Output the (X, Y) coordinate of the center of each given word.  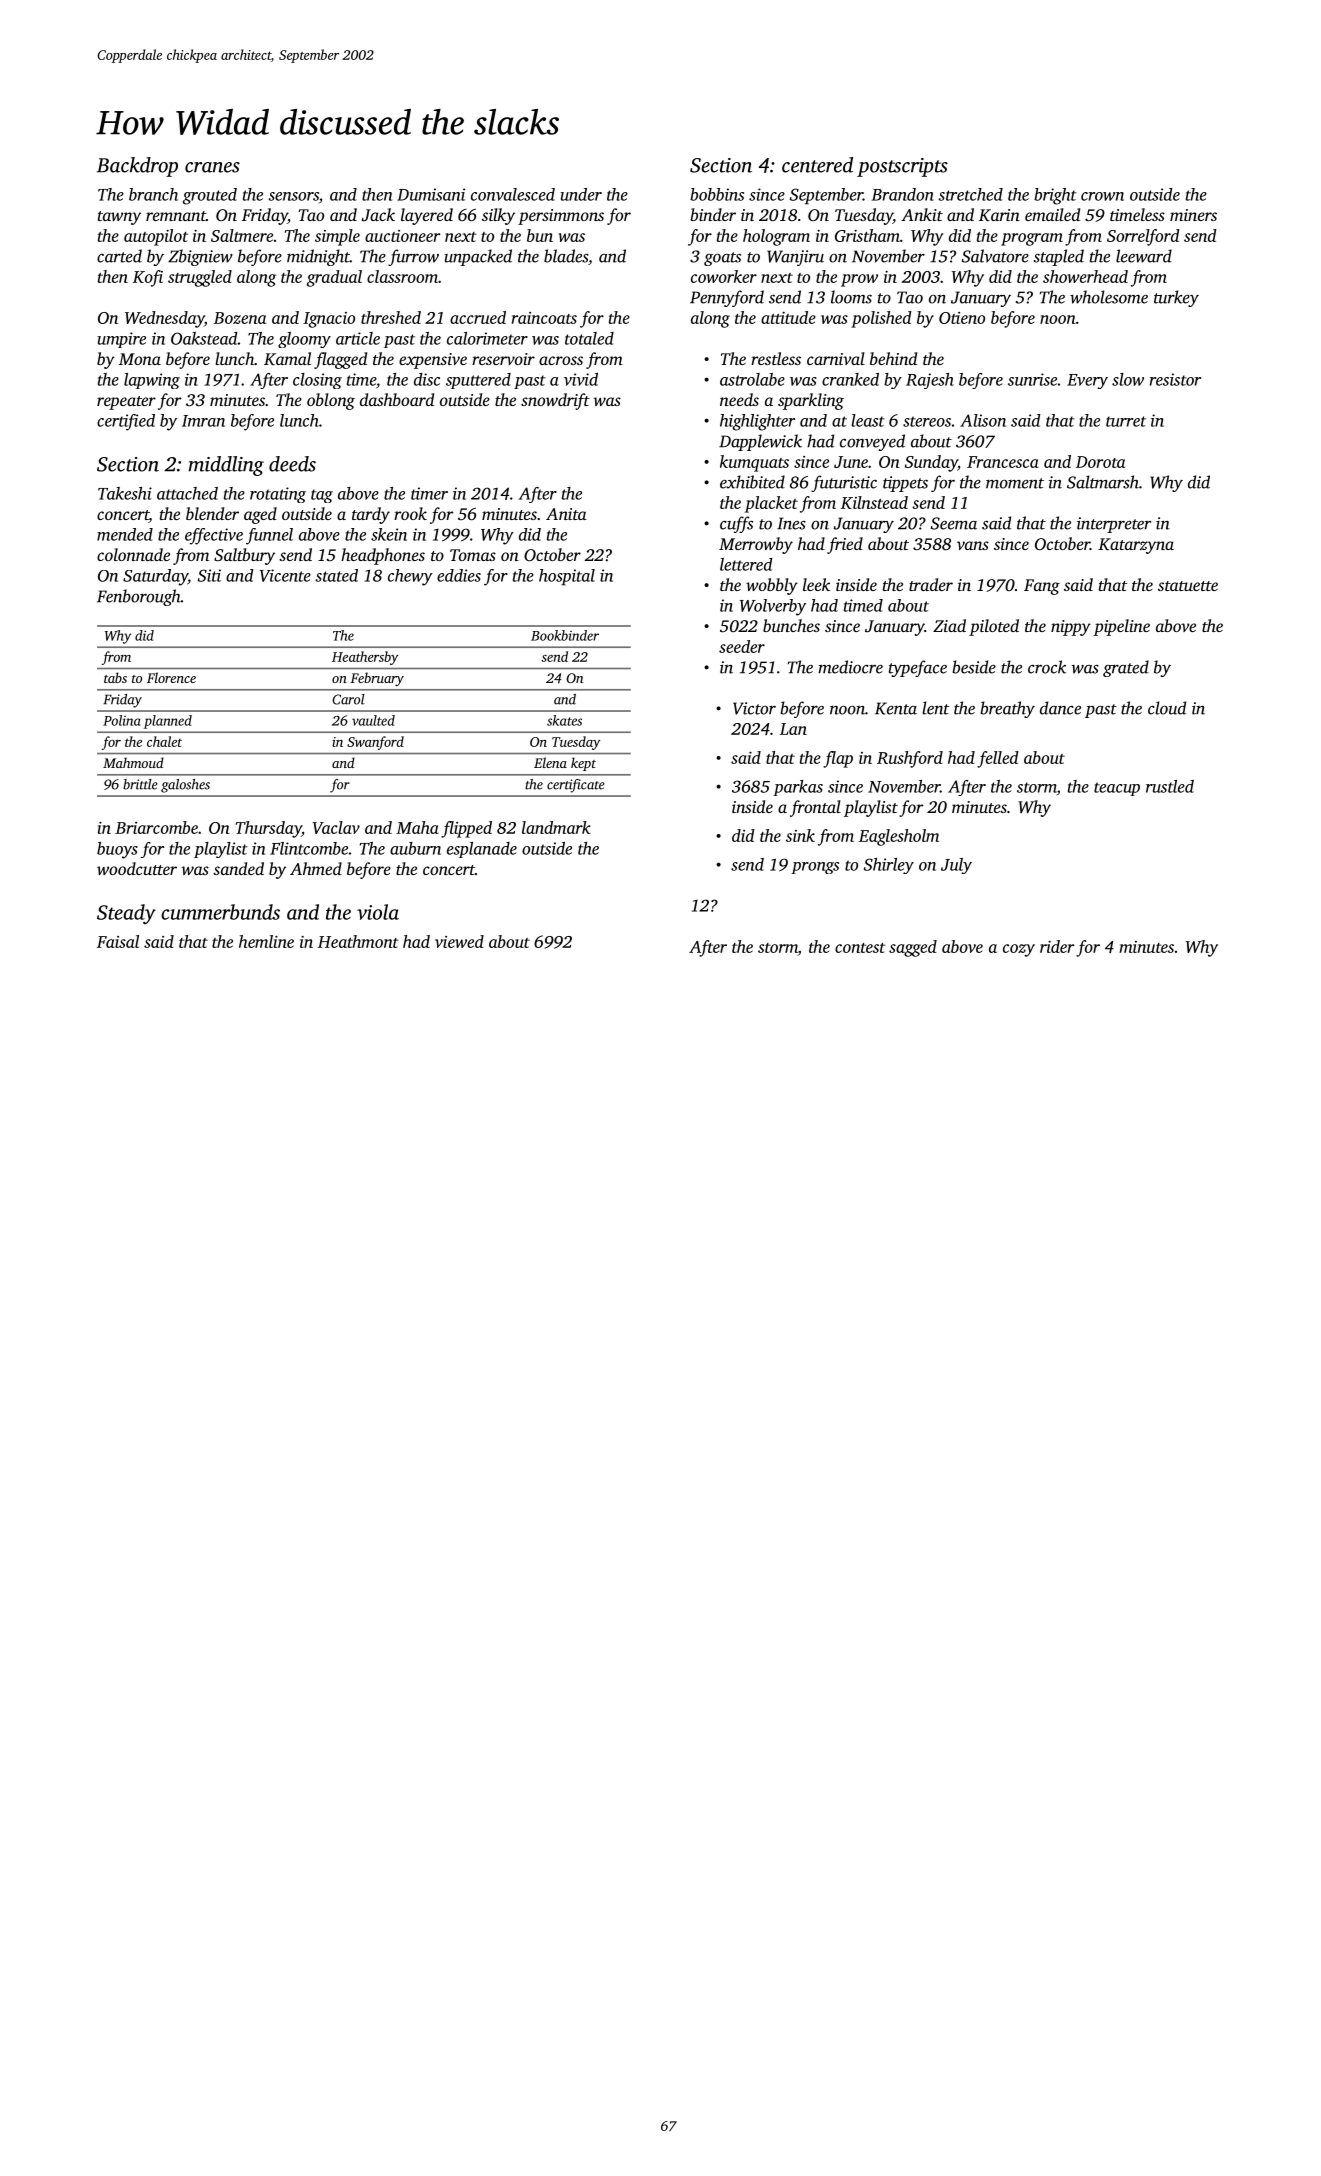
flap (838, 759)
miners (1193, 215)
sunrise (1032, 379)
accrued (478, 317)
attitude (788, 317)
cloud (1167, 708)
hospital (567, 577)
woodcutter (137, 868)
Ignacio (329, 320)
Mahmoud (133, 762)
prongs (815, 868)
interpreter (1114, 525)
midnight (318, 257)
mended (125, 534)
